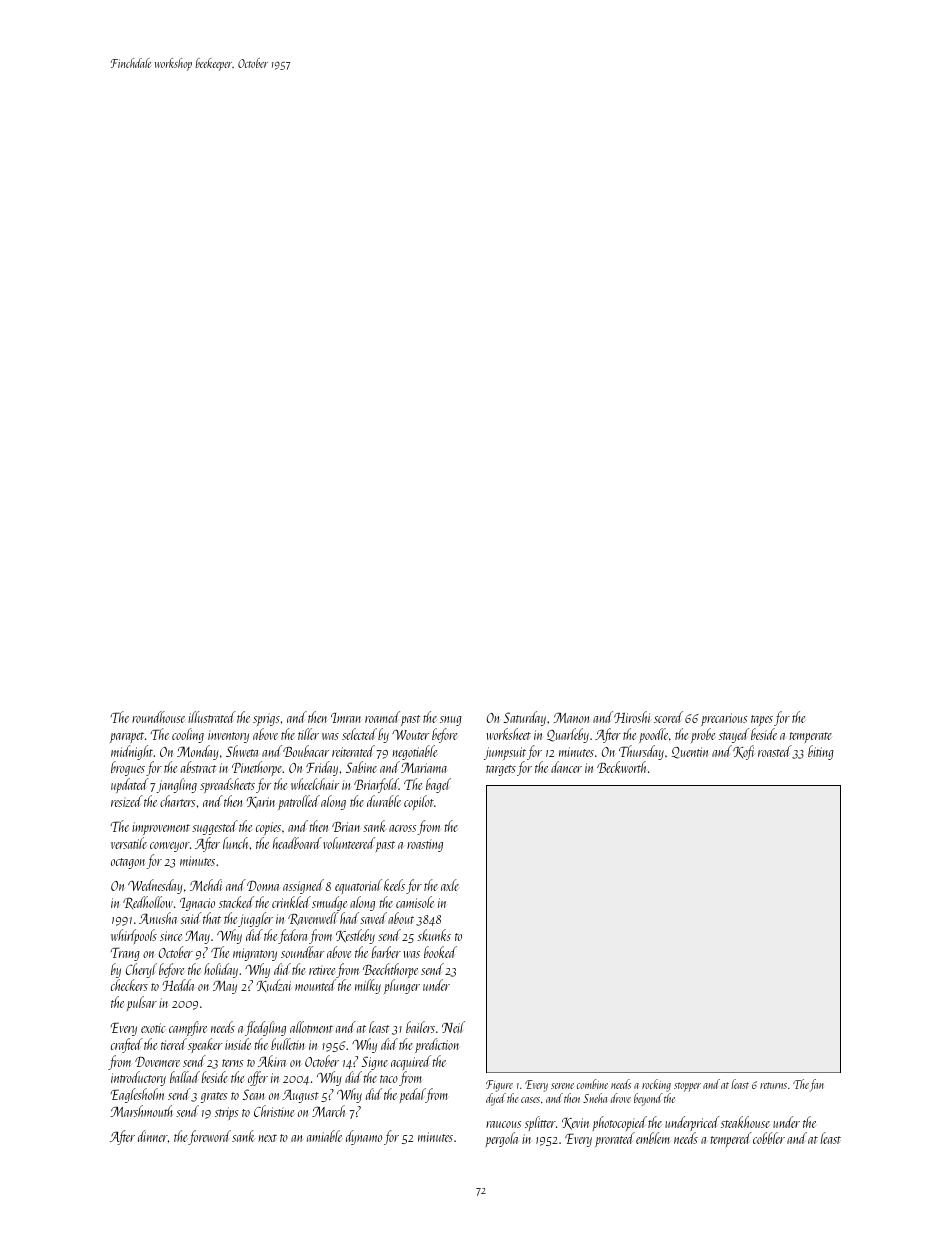  I want to click on skunks, so click(434, 935).
